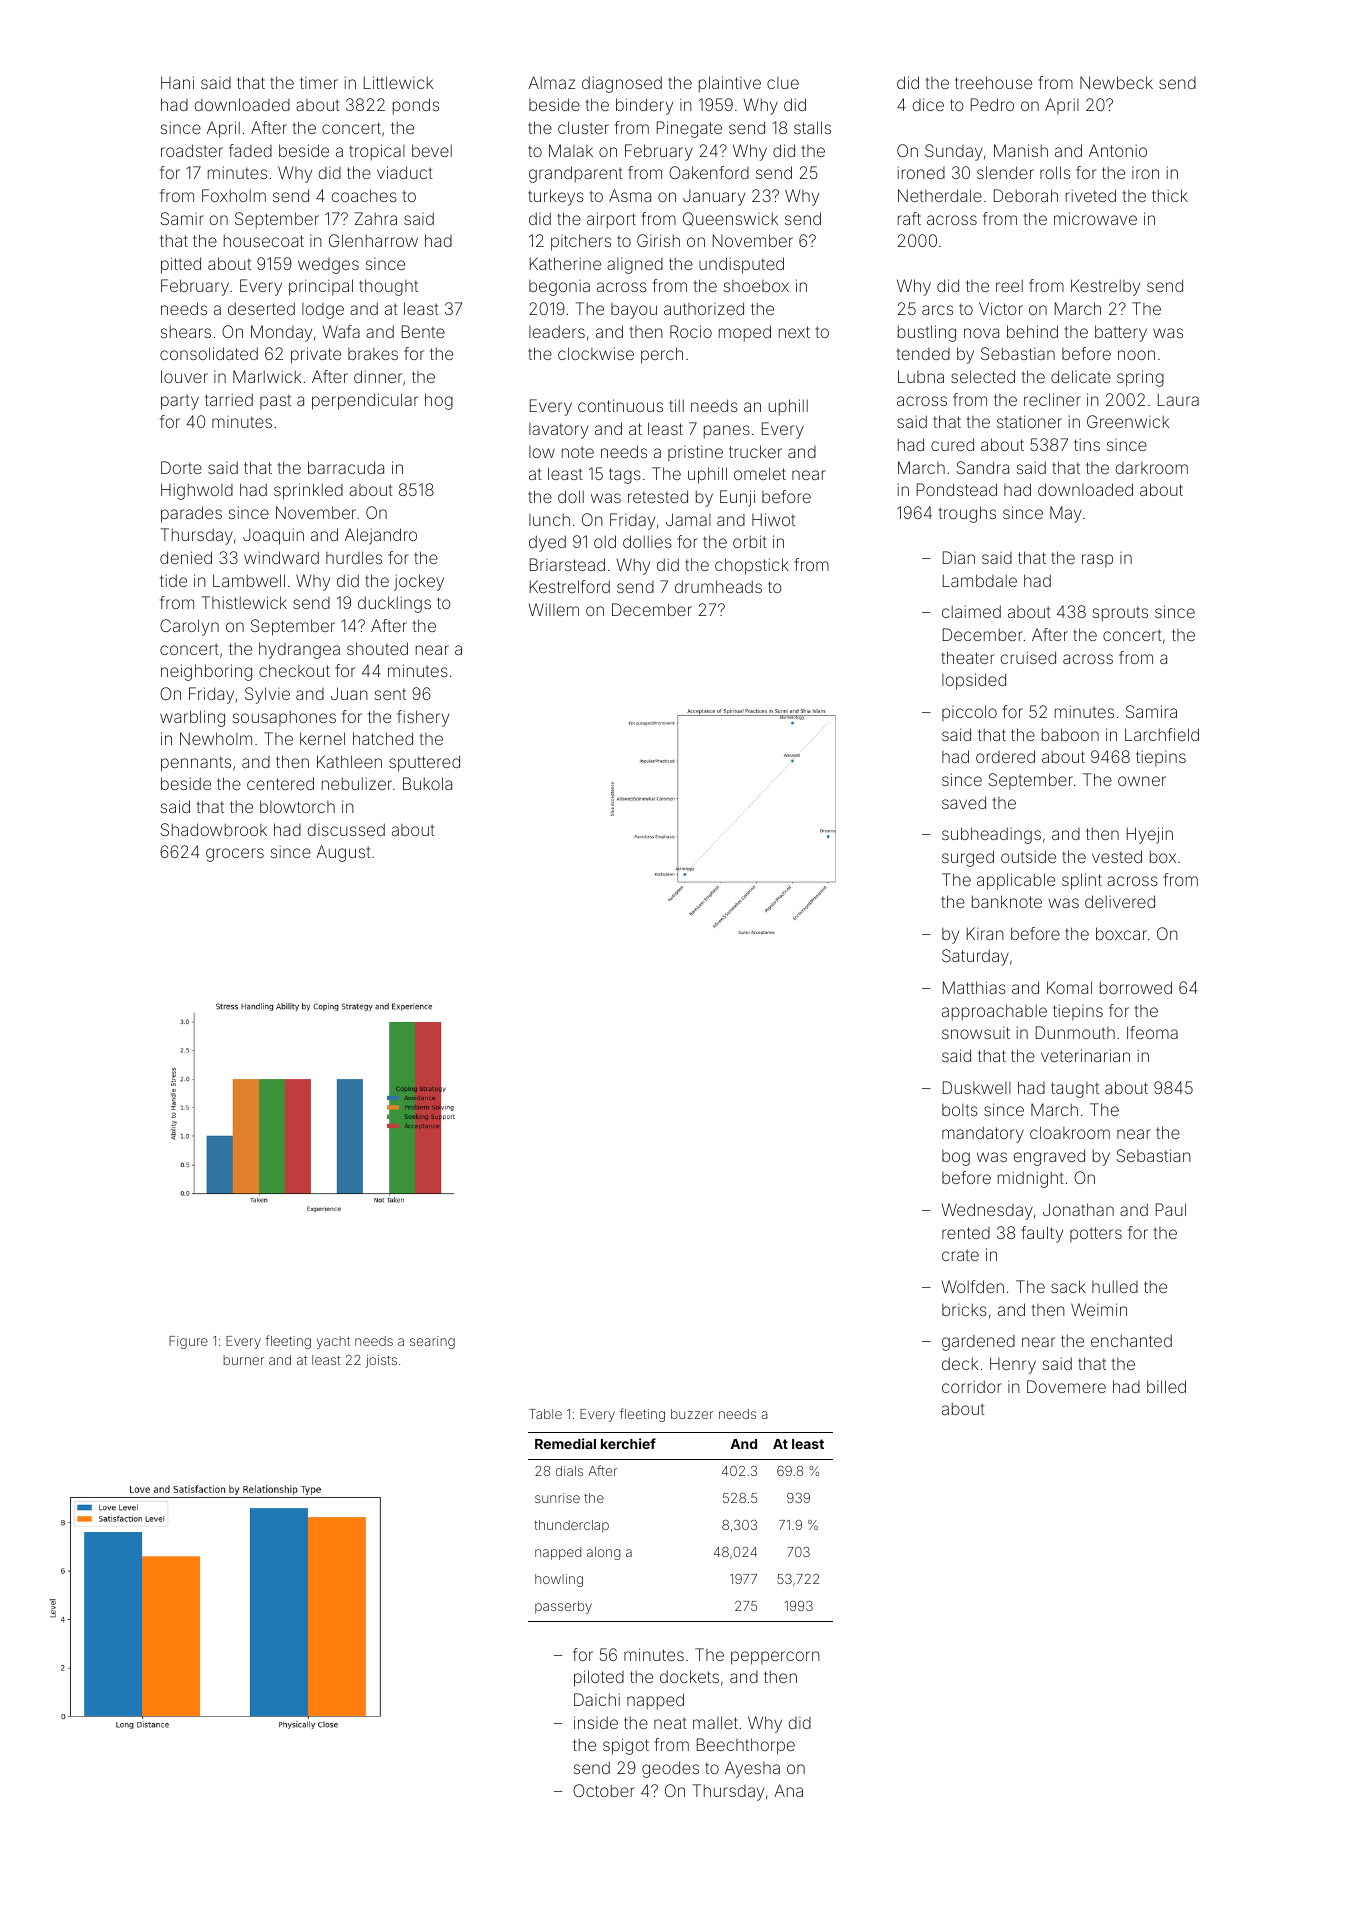  What do you see at coordinates (921, 376) in the document?
I see `Lubna` at bounding box center [921, 376].
